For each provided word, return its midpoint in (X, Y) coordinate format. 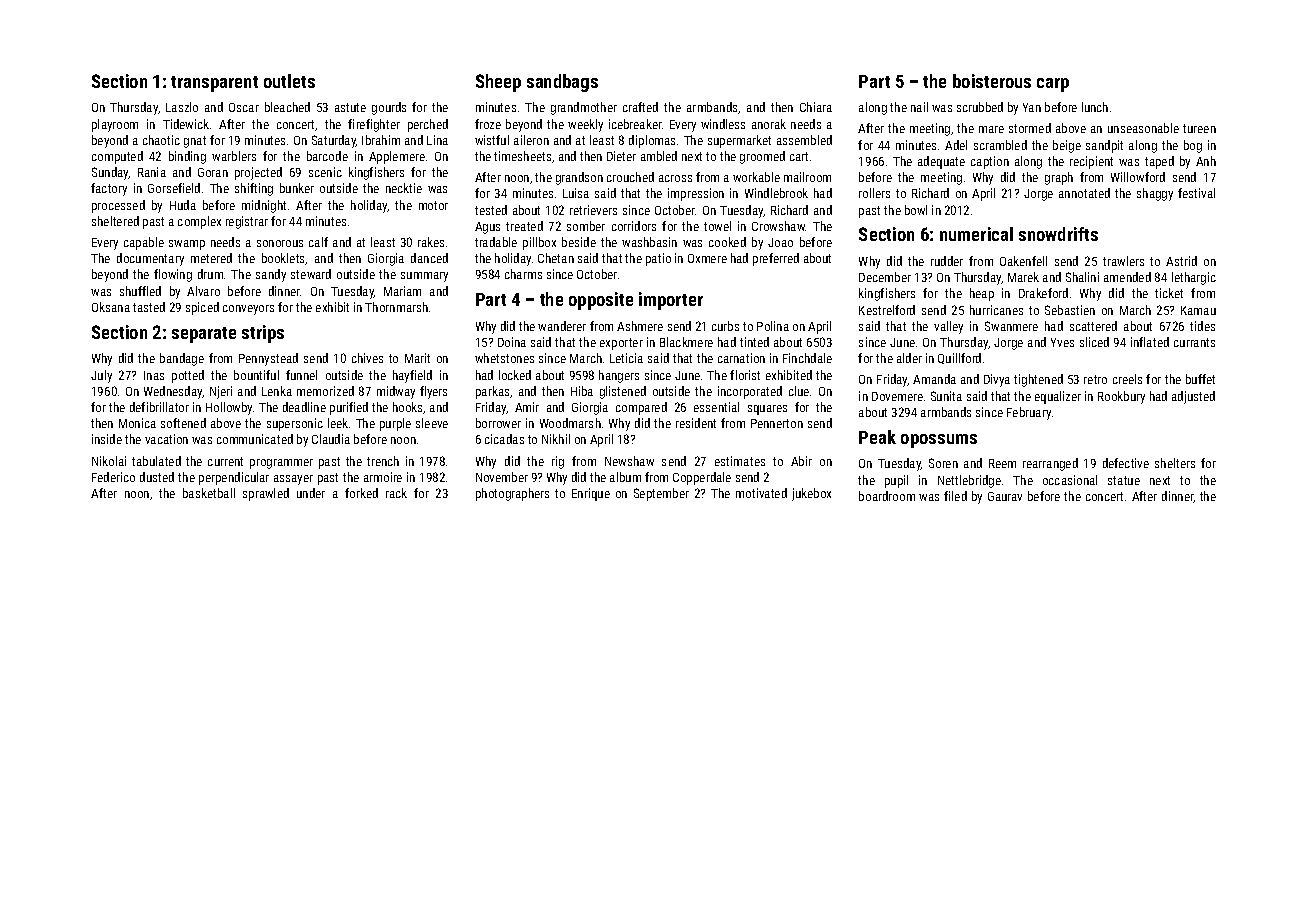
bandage (182, 359)
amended (1127, 277)
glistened (623, 392)
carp (1053, 85)
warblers (234, 156)
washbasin (649, 242)
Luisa (576, 193)
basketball (209, 493)
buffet (1200, 379)
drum (210, 274)
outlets (289, 81)
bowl (916, 210)
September (661, 494)
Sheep (498, 83)
